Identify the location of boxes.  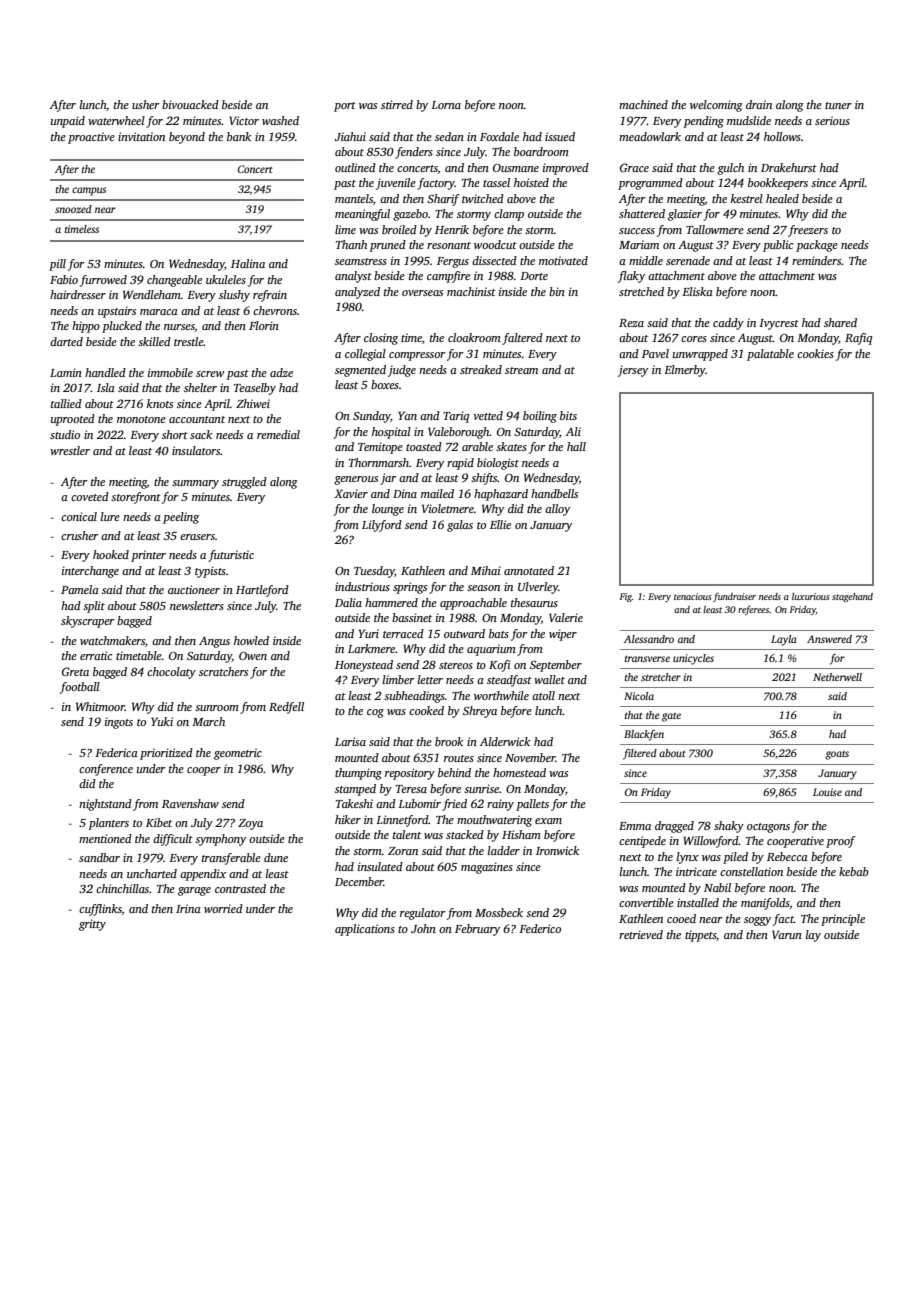
(385, 384).
